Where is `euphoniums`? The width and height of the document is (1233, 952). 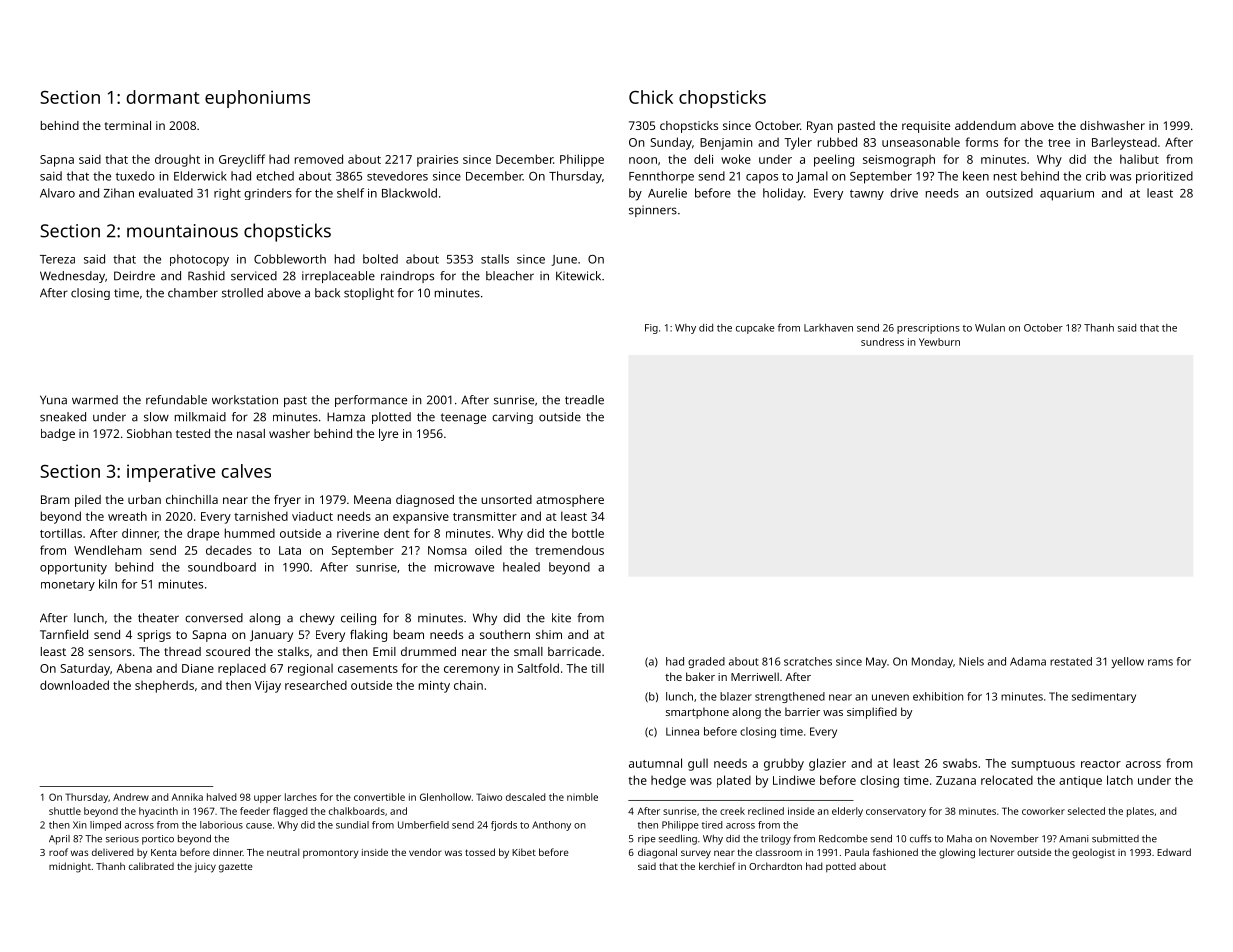
euphoniums is located at coordinates (257, 99).
